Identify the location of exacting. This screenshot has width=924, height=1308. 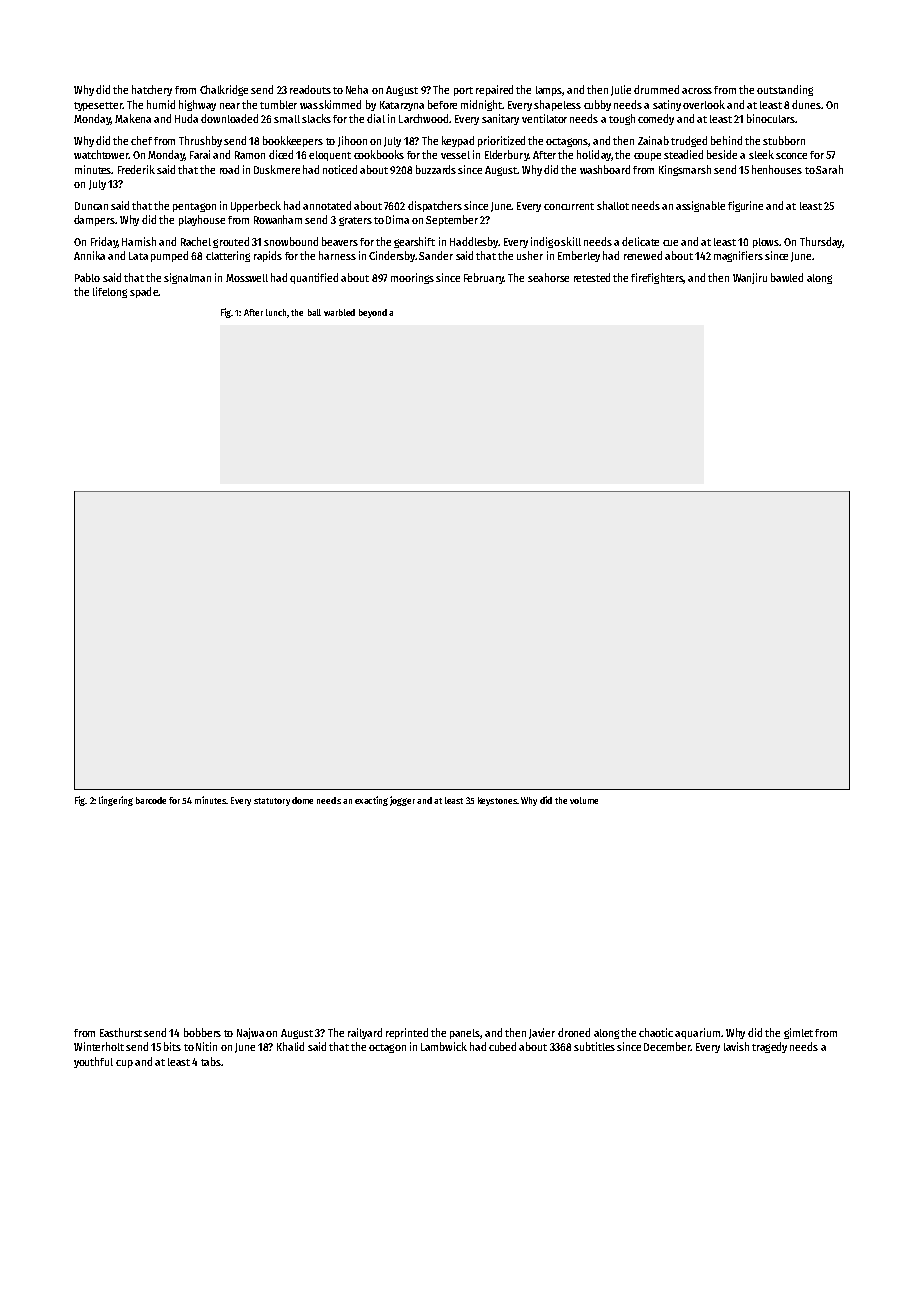
(371, 801).
